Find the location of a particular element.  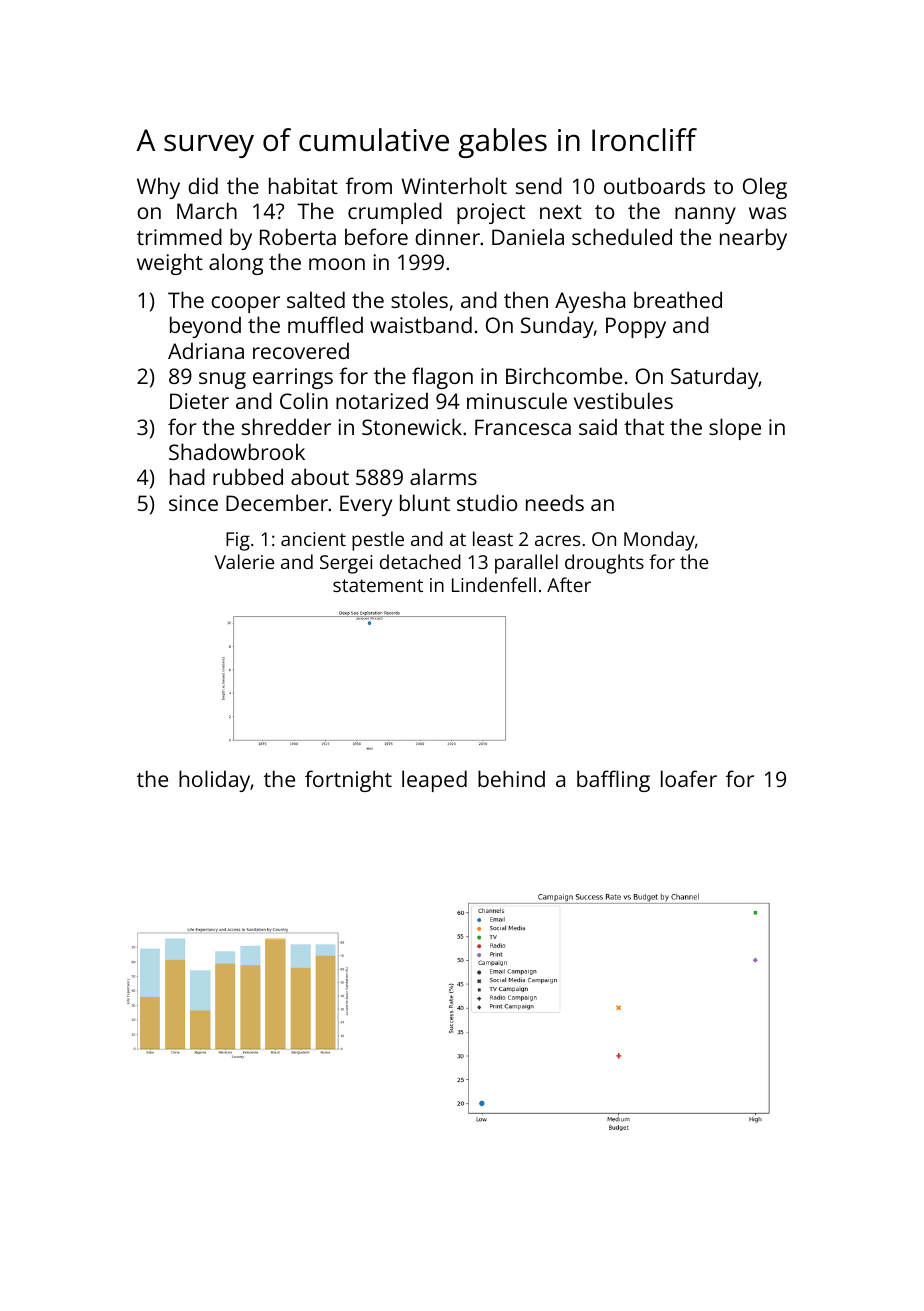

fortnight is located at coordinates (348, 781).
